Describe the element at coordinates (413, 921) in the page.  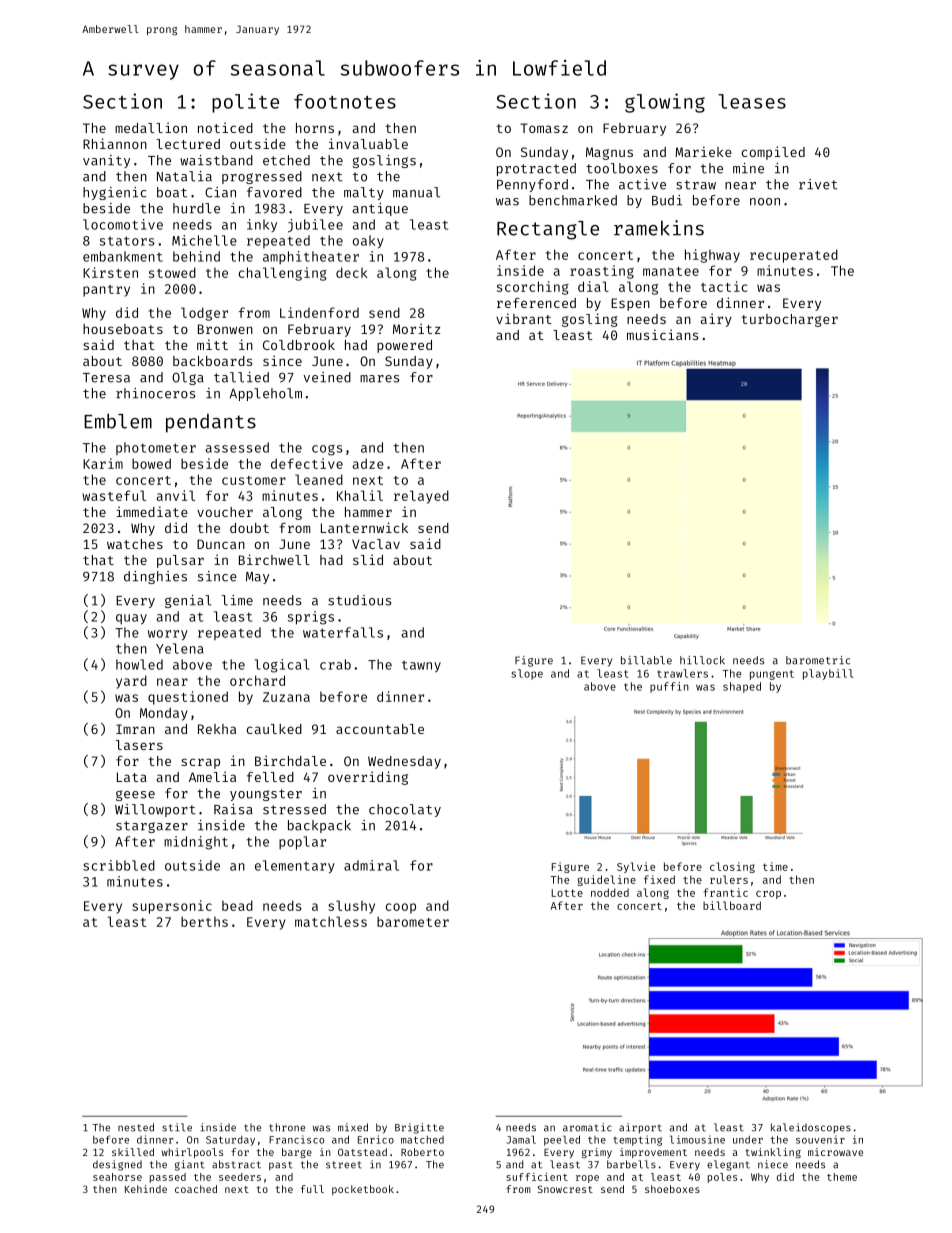
I see `barometer` at that location.
